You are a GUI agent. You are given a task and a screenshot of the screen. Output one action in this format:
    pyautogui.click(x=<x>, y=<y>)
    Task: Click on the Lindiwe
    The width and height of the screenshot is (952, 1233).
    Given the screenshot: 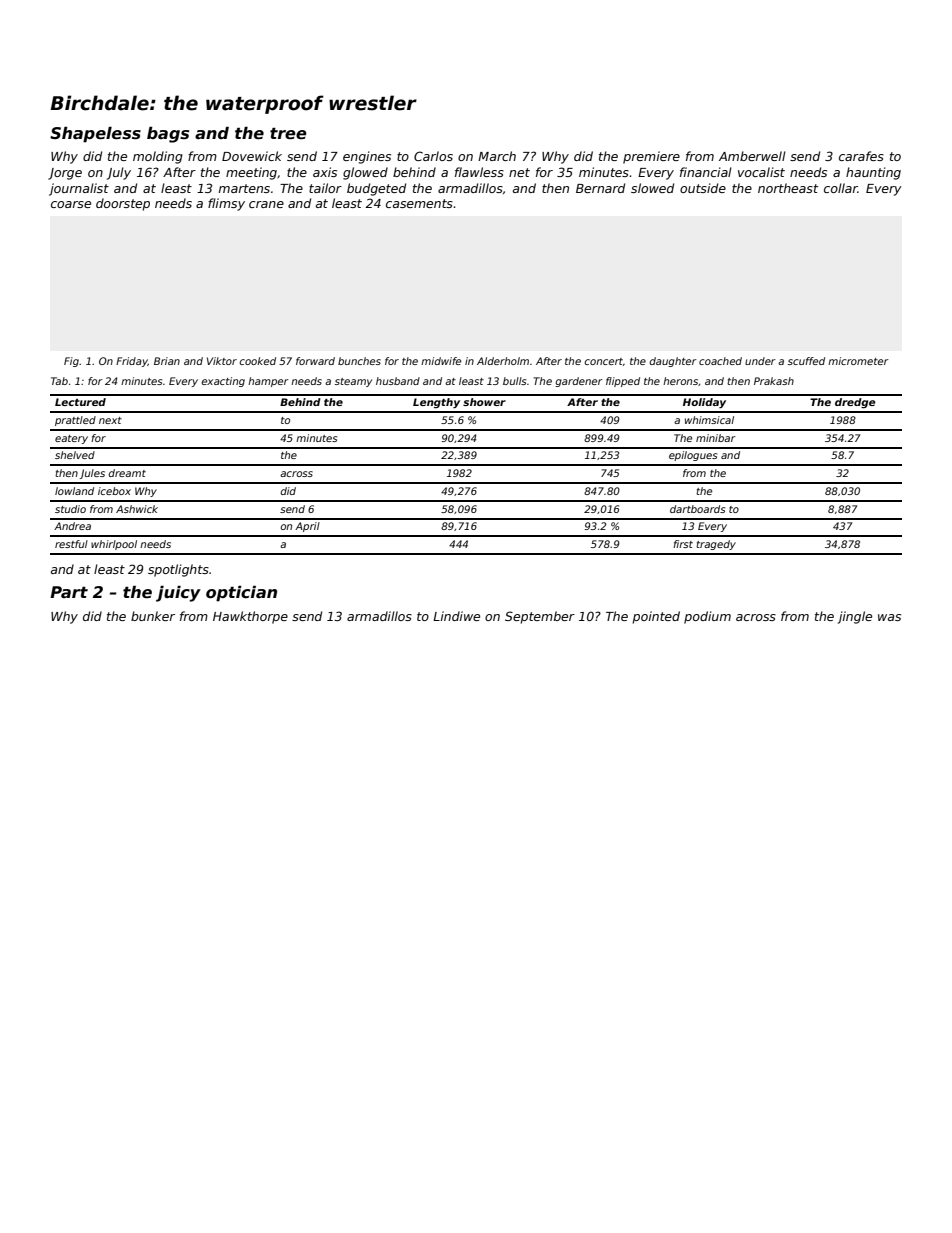 What is the action you would take?
    pyautogui.click(x=456, y=616)
